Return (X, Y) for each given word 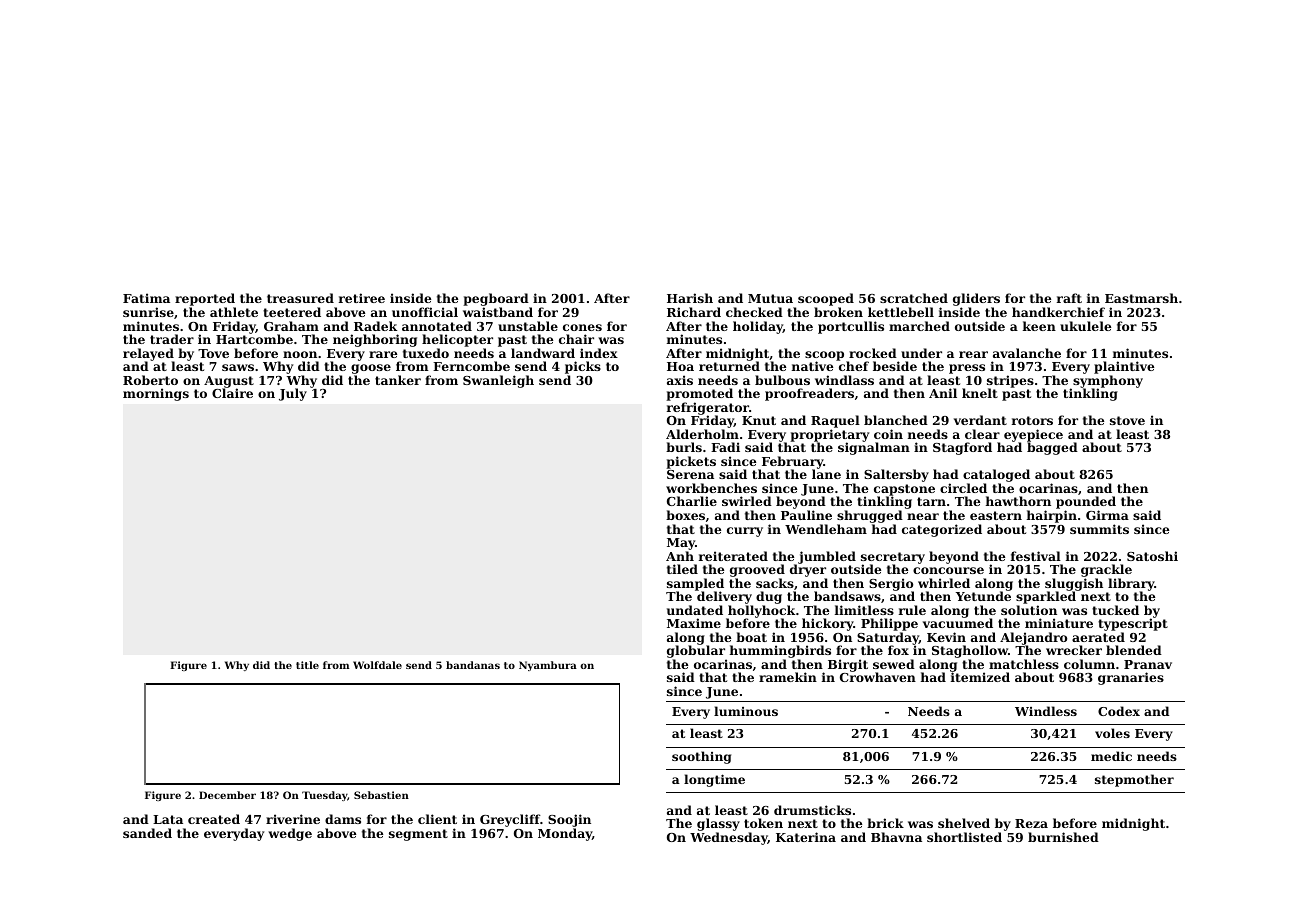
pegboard (496, 299)
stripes (1010, 381)
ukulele (1085, 326)
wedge (290, 834)
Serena (690, 474)
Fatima (146, 298)
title (307, 665)
